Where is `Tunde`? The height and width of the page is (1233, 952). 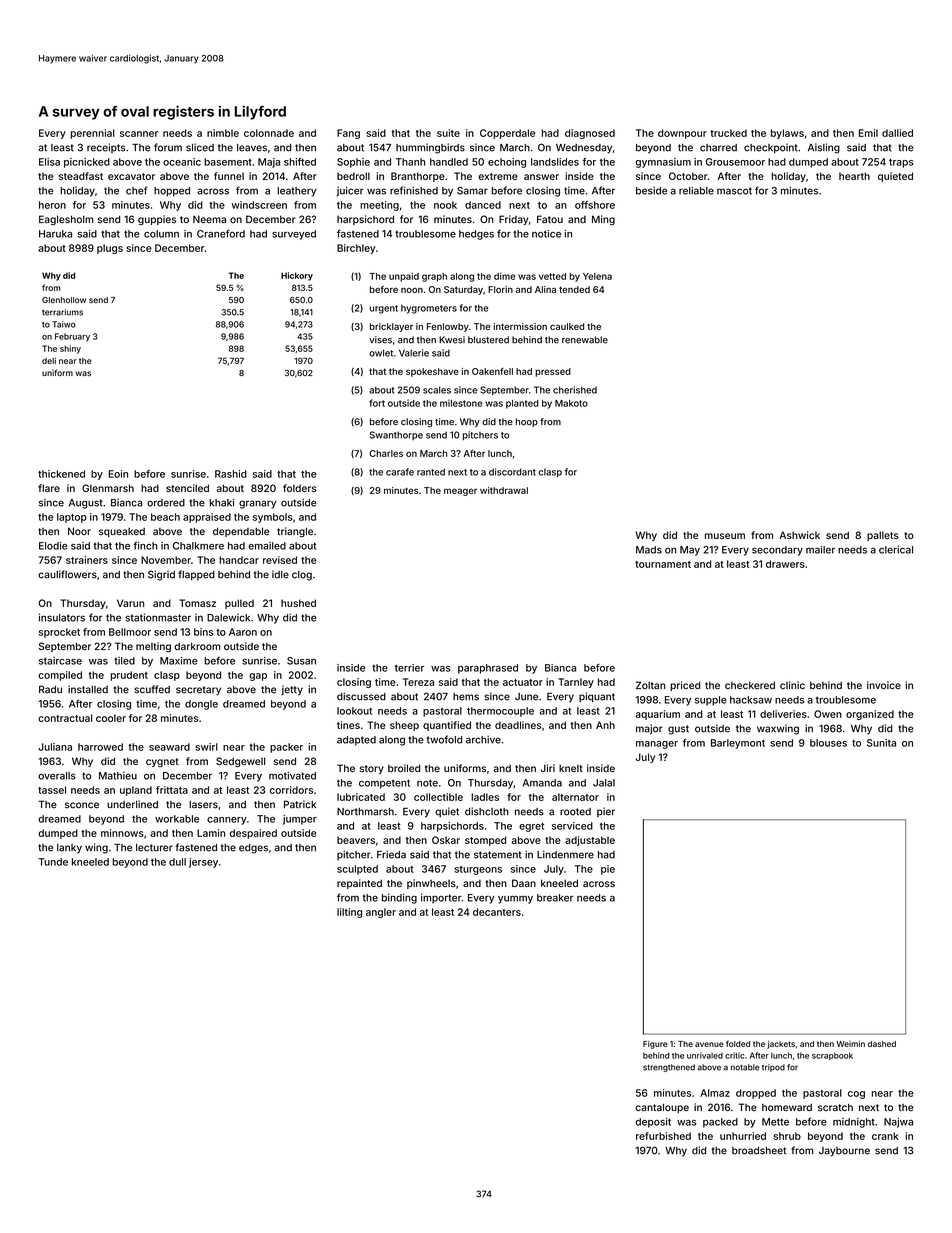
Tunde is located at coordinates (53, 862).
